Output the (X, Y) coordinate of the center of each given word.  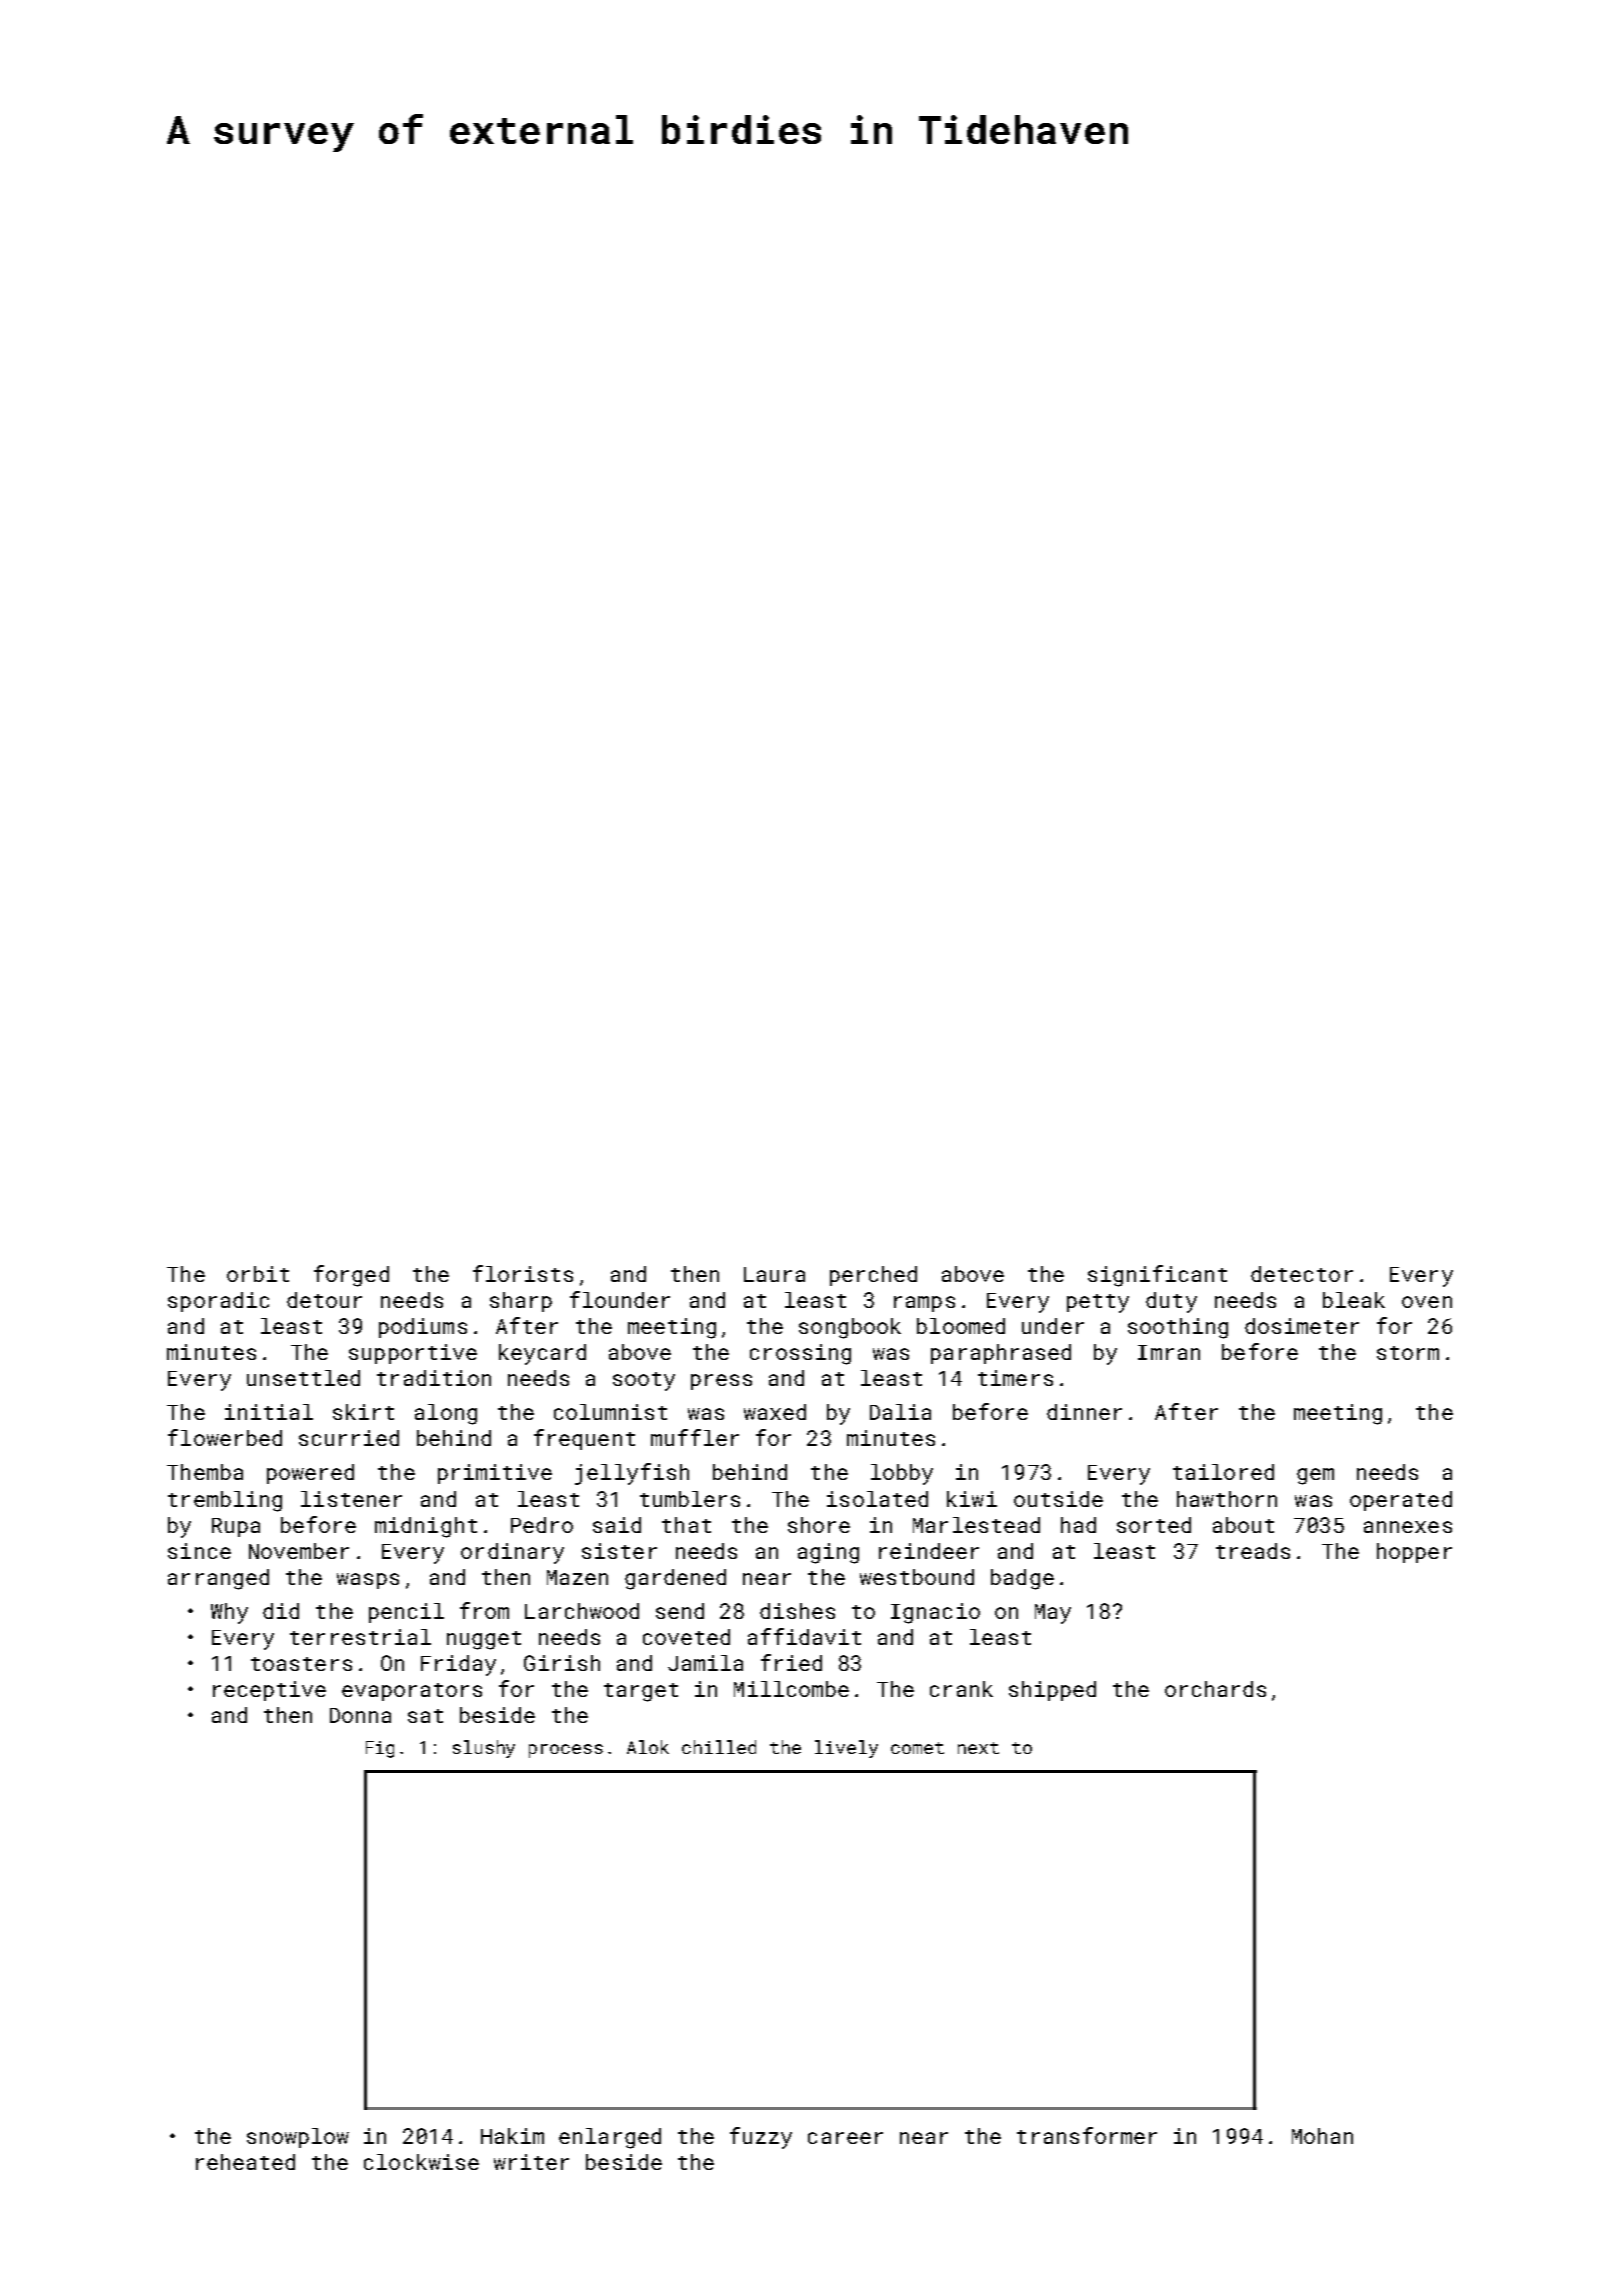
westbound (917, 1577)
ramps (924, 1304)
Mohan (1322, 2136)
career (845, 2138)
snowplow (298, 2138)
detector (1302, 1274)
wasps (368, 1581)
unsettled (303, 1378)
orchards (1215, 1689)
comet (917, 1748)
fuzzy (761, 2138)
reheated (245, 2162)
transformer (1087, 2135)
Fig (380, 1749)
